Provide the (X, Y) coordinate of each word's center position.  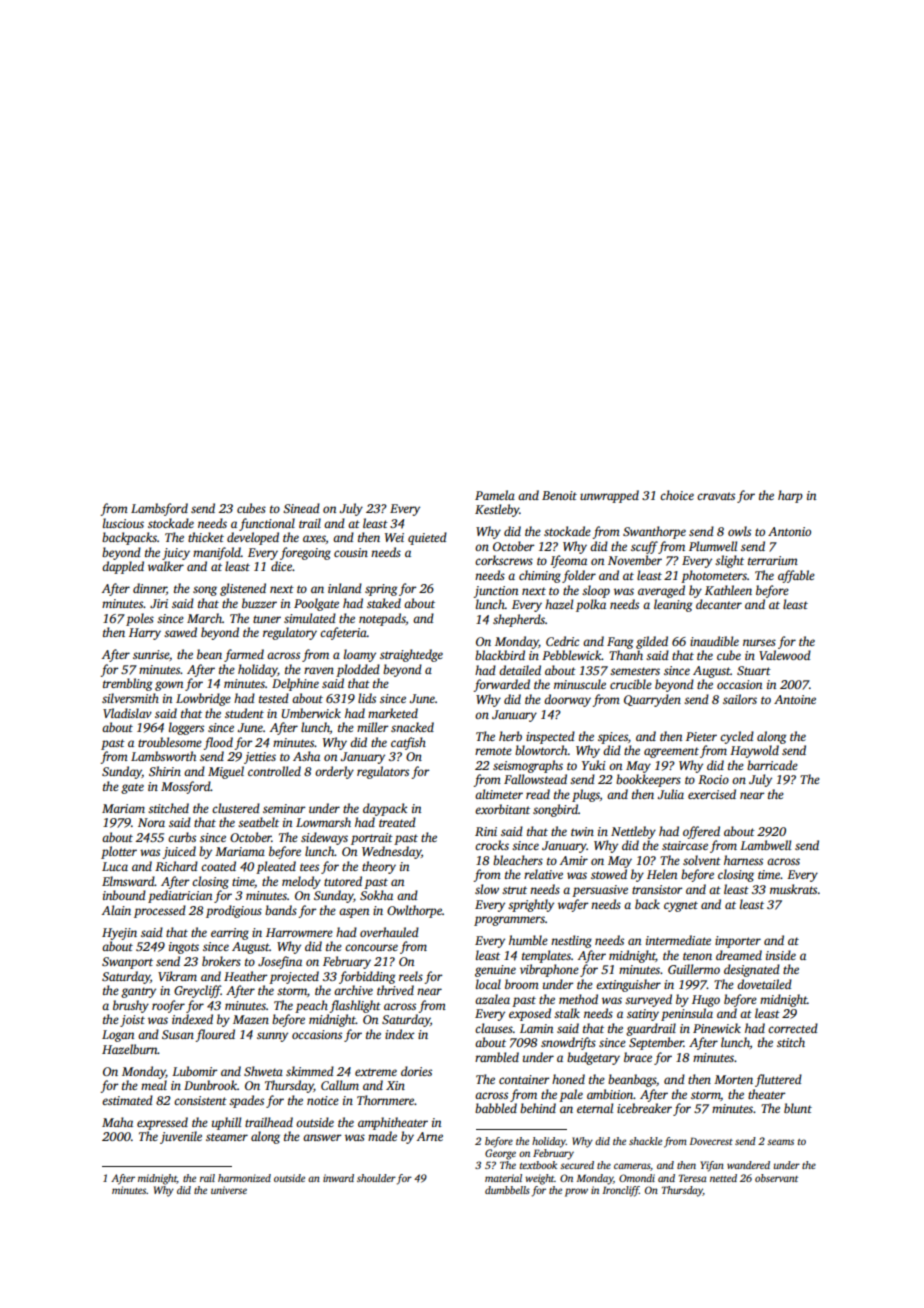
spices (613, 738)
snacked (412, 727)
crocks (492, 845)
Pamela (495, 495)
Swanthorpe (654, 532)
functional (267, 524)
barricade (772, 765)
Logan (118, 1036)
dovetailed (764, 984)
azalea (492, 999)
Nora (151, 822)
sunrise (151, 654)
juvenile (181, 1137)
